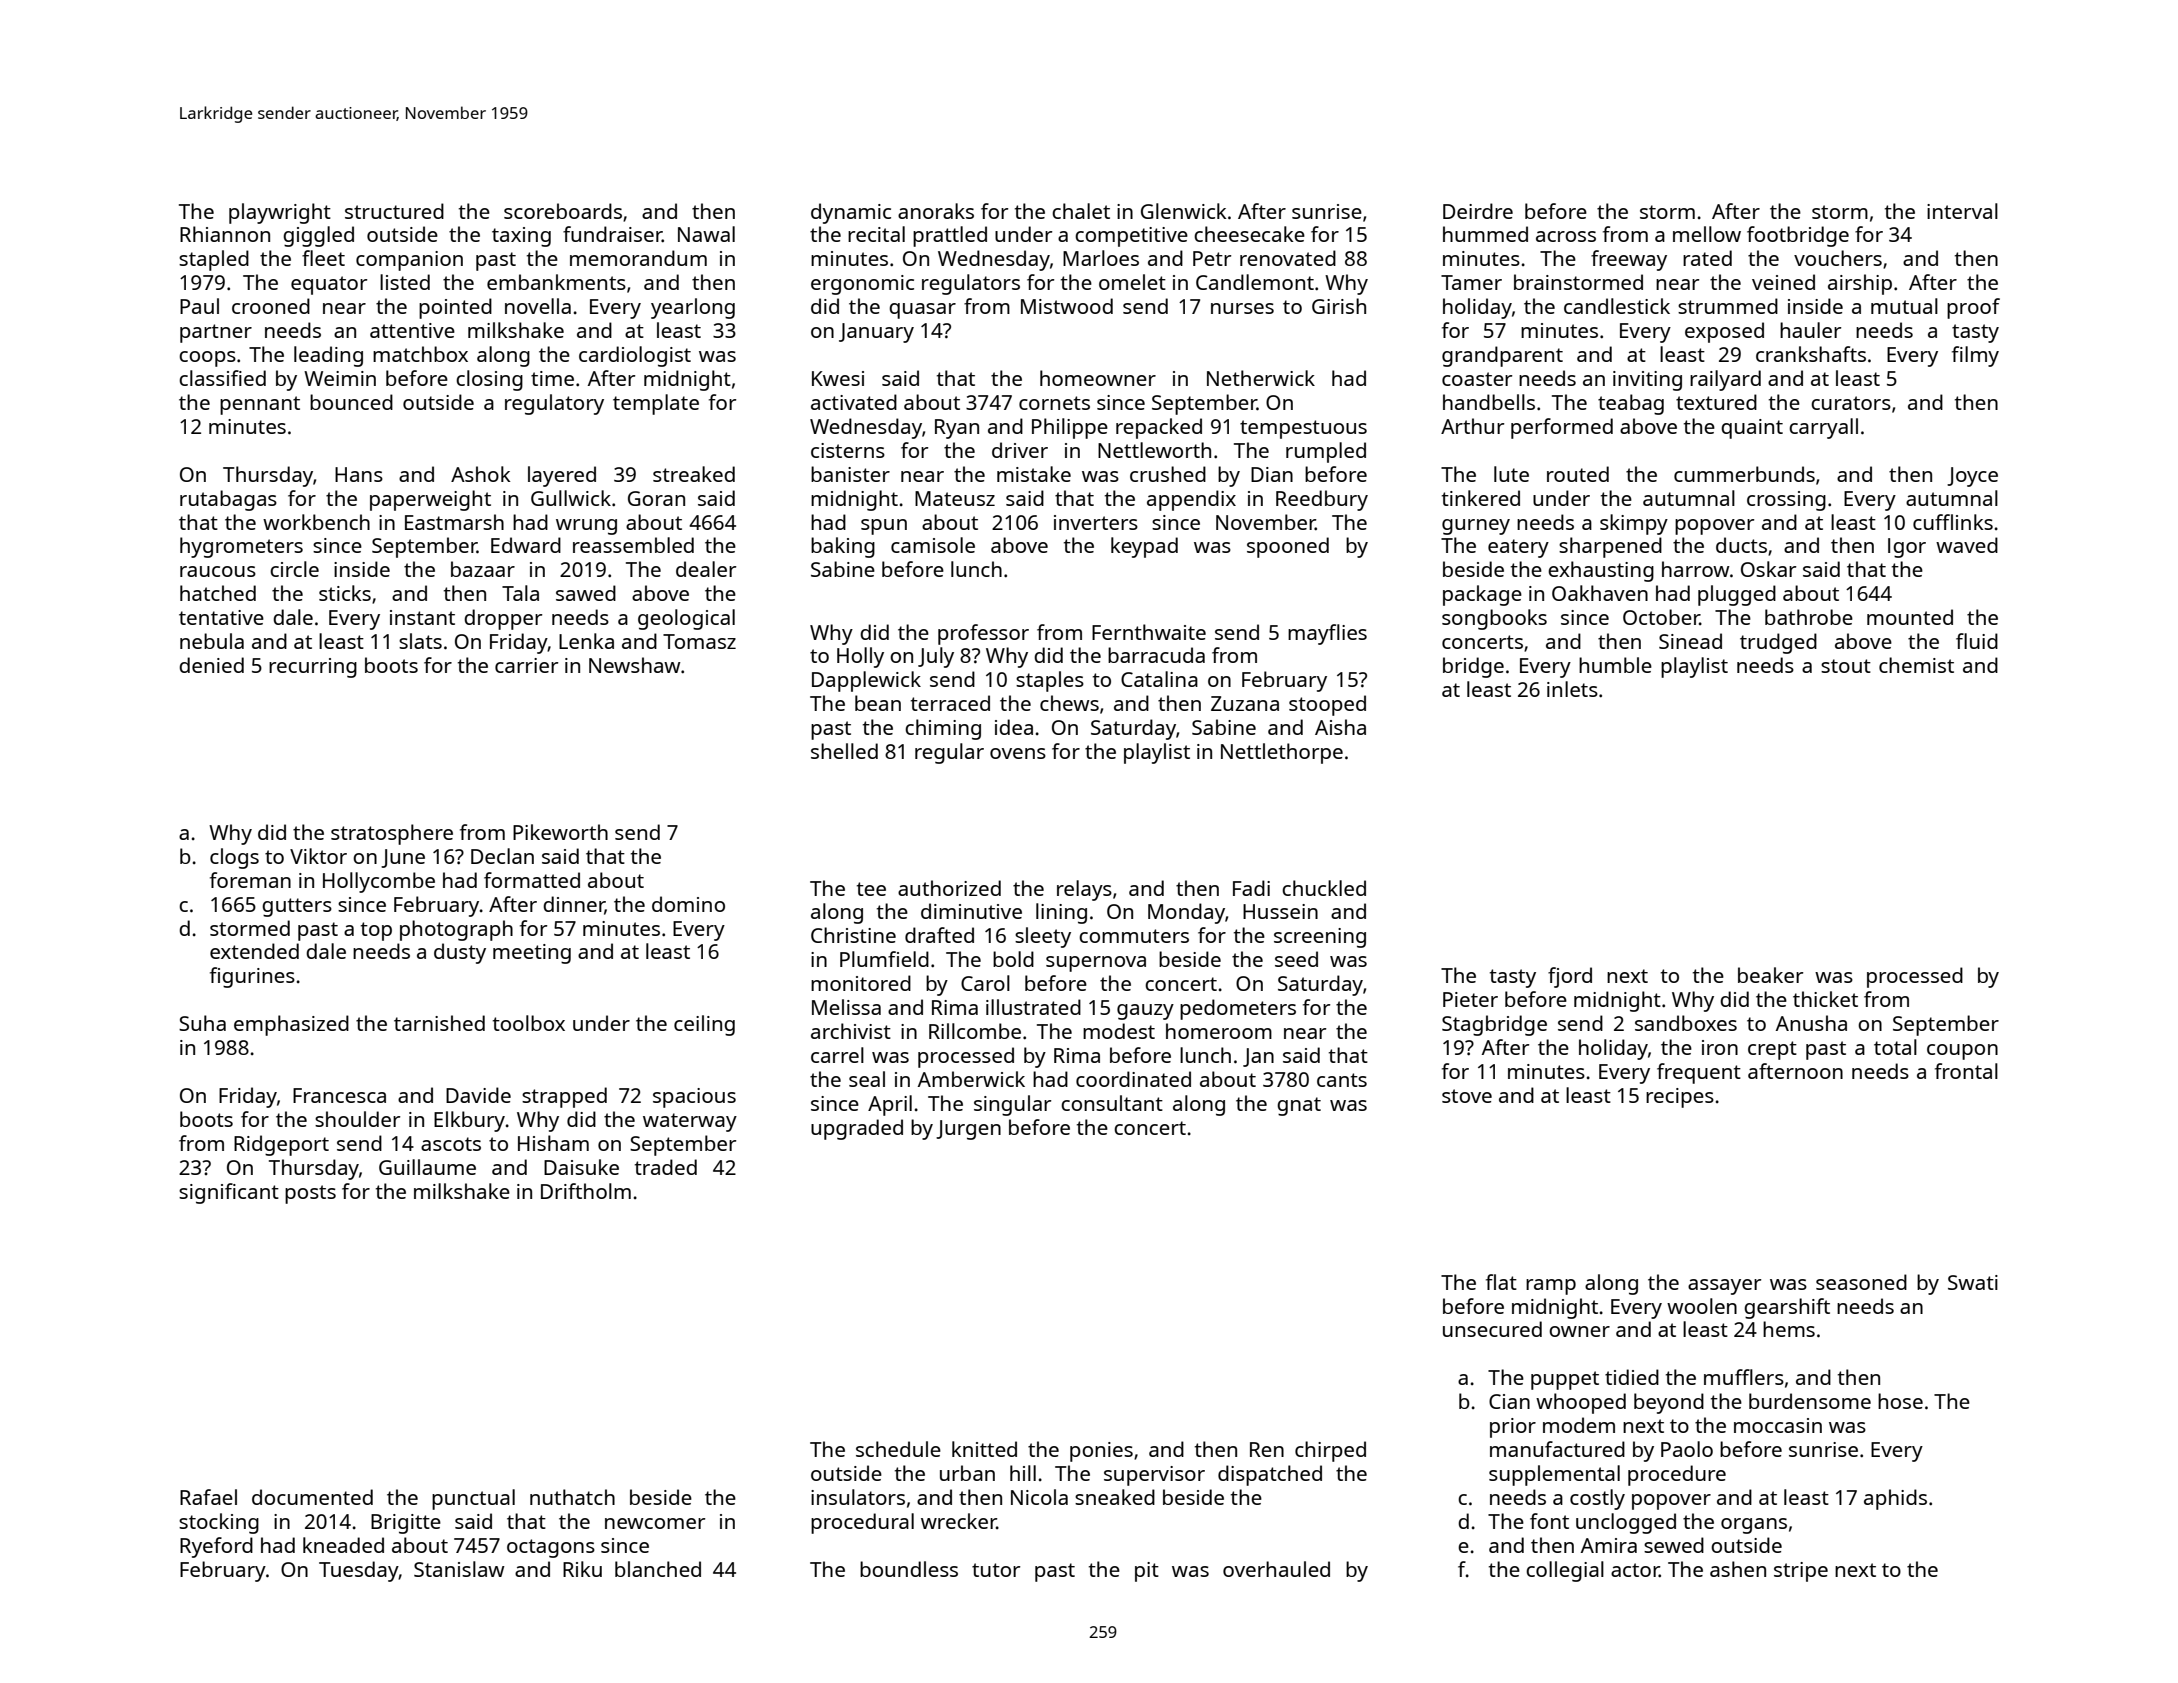 The image size is (2178, 1683). I want to click on punctual, so click(473, 1499).
